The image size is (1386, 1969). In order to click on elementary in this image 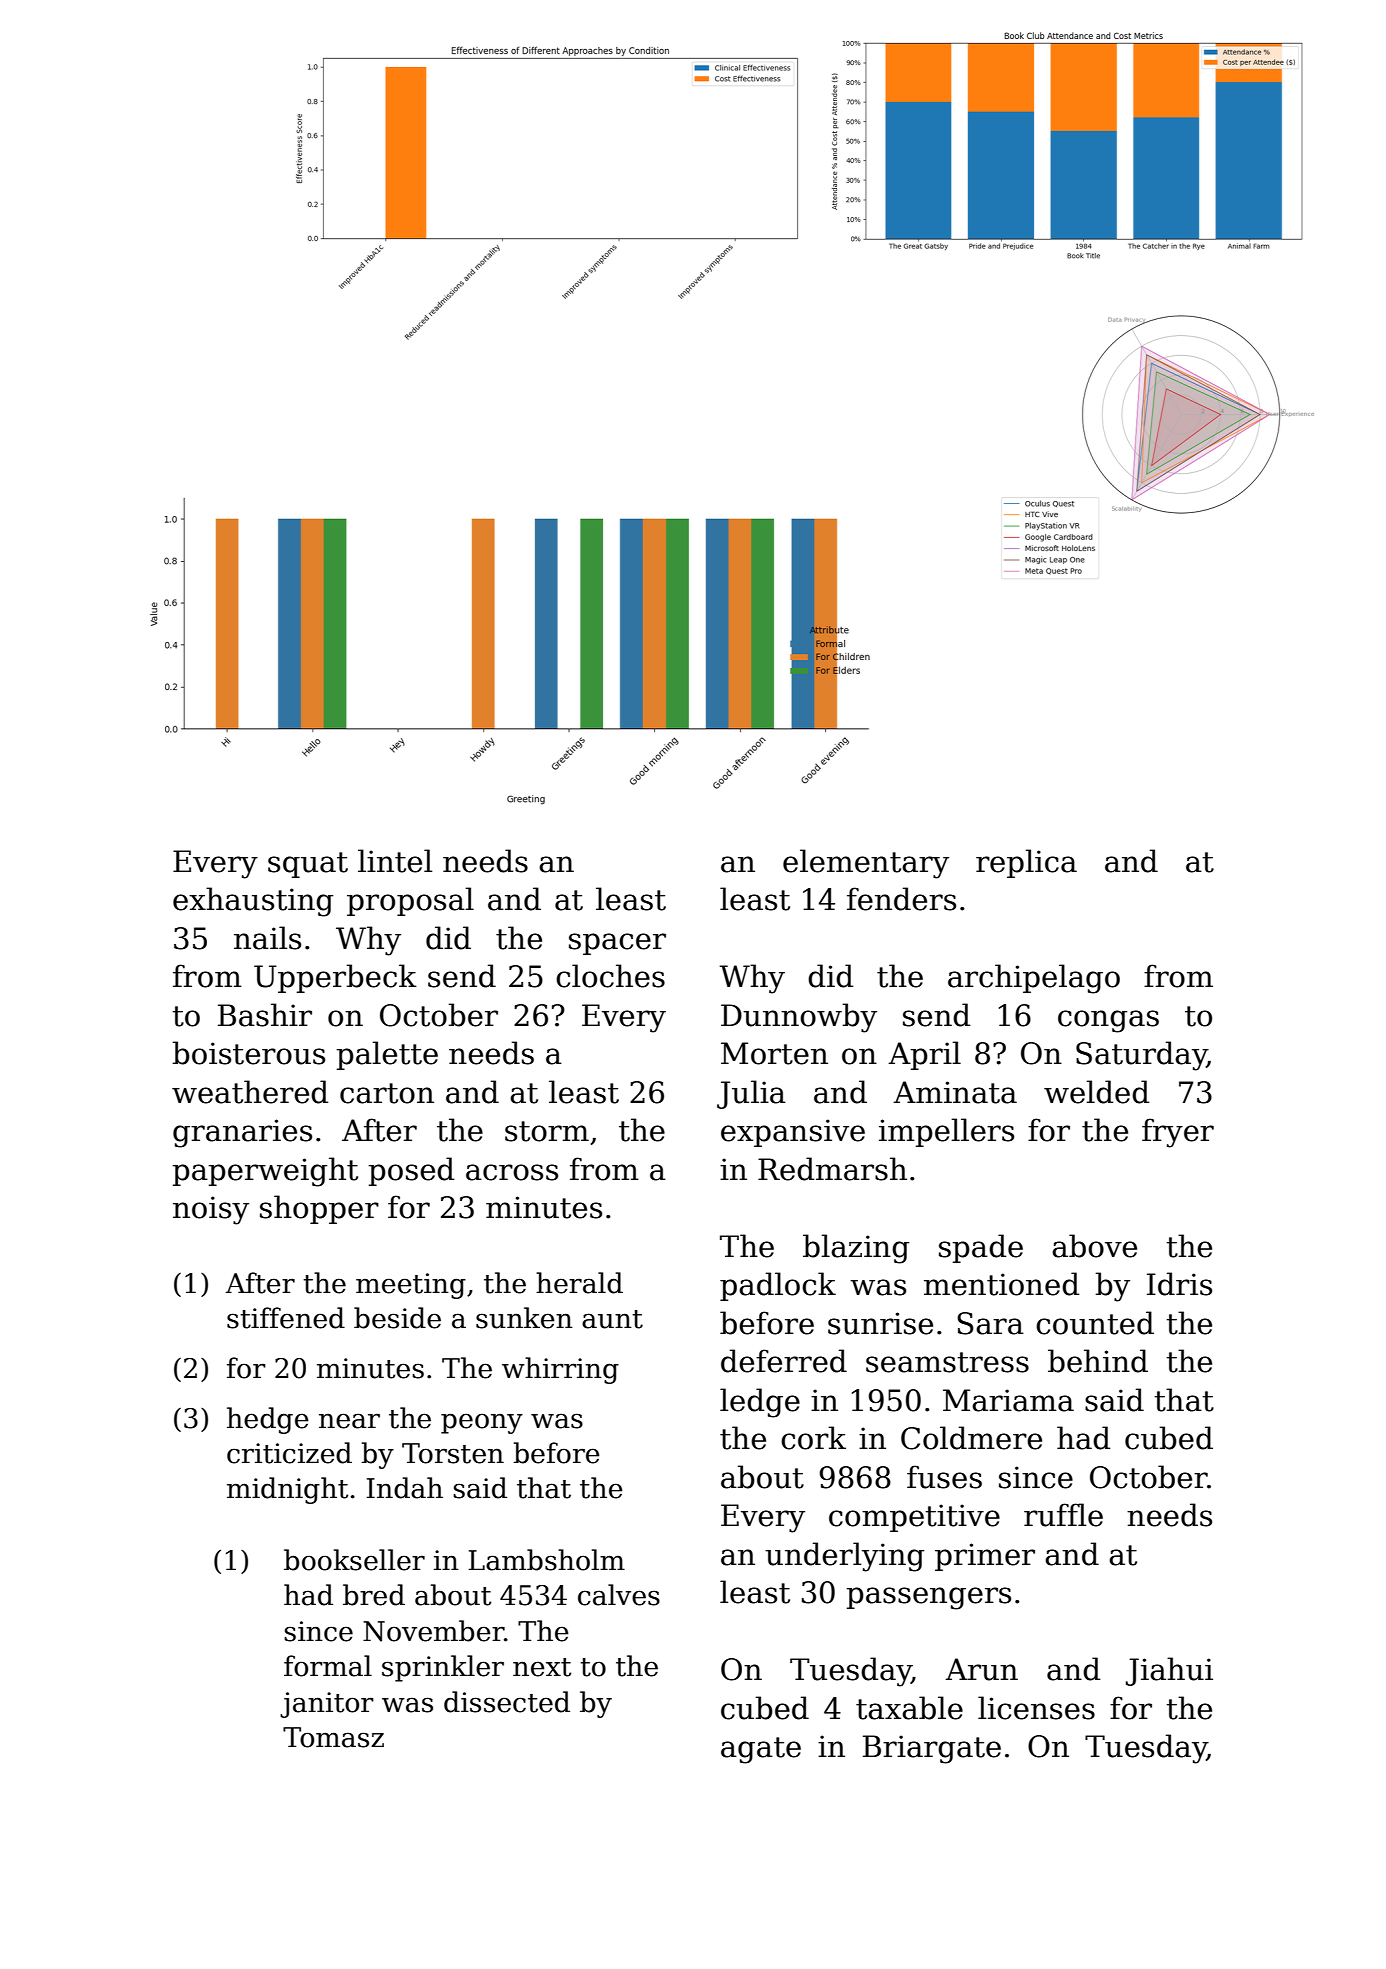, I will do `click(866, 864)`.
